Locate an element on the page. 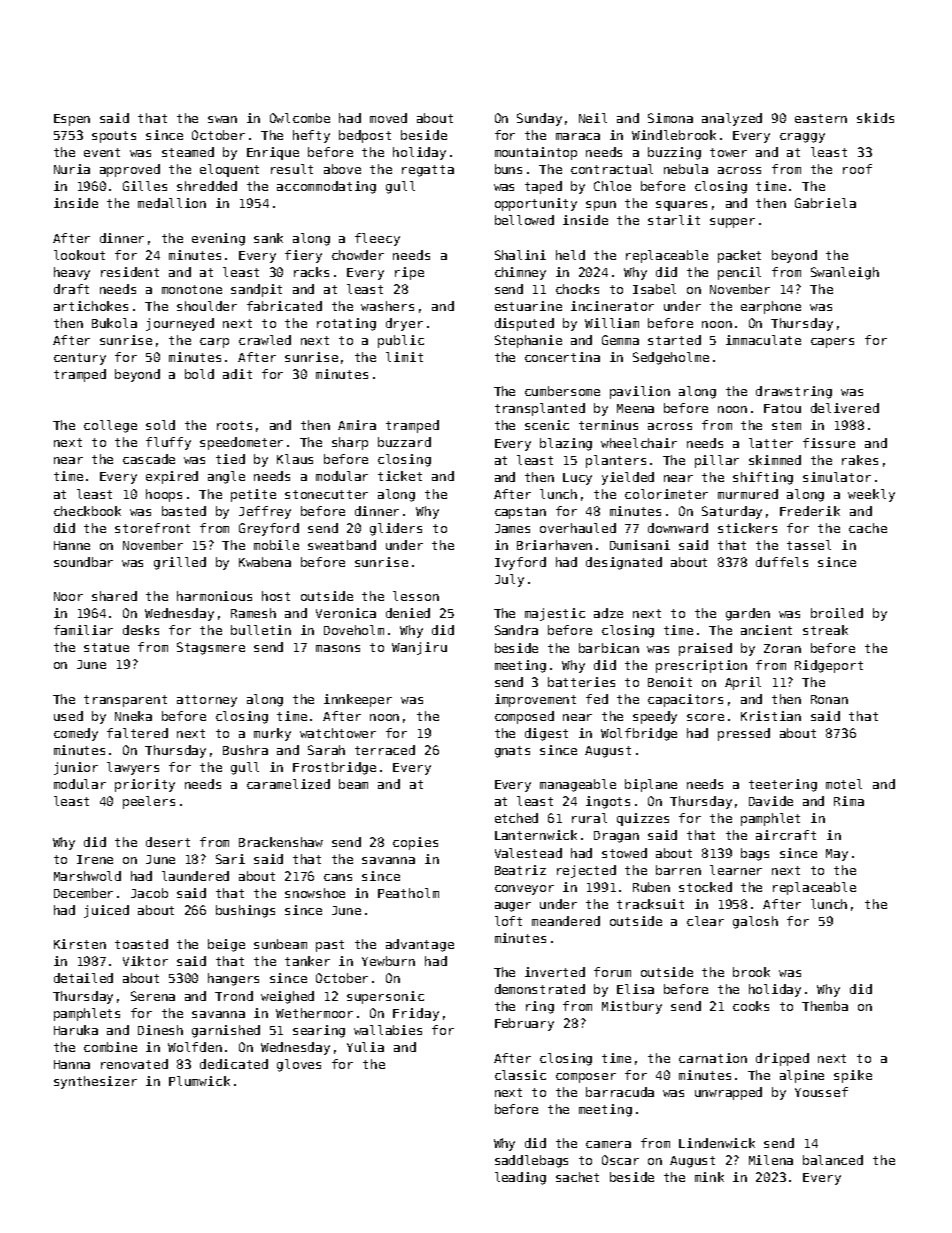 Image resolution: width=952 pixels, height=1233 pixels. synthesizer is located at coordinates (95, 1082).
